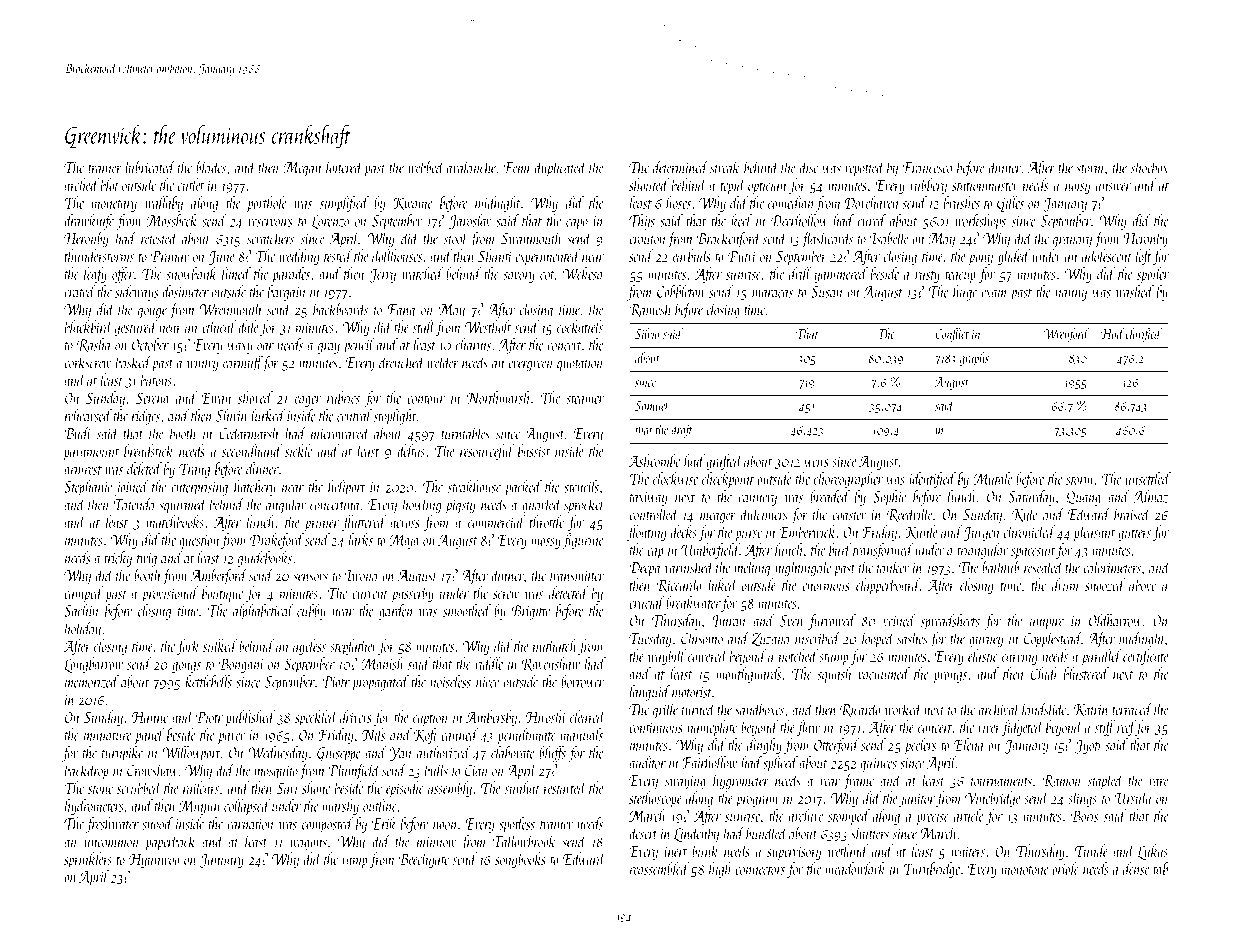  Describe the element at coordinates (741, 220) in the image. I see `keel` at that location.
